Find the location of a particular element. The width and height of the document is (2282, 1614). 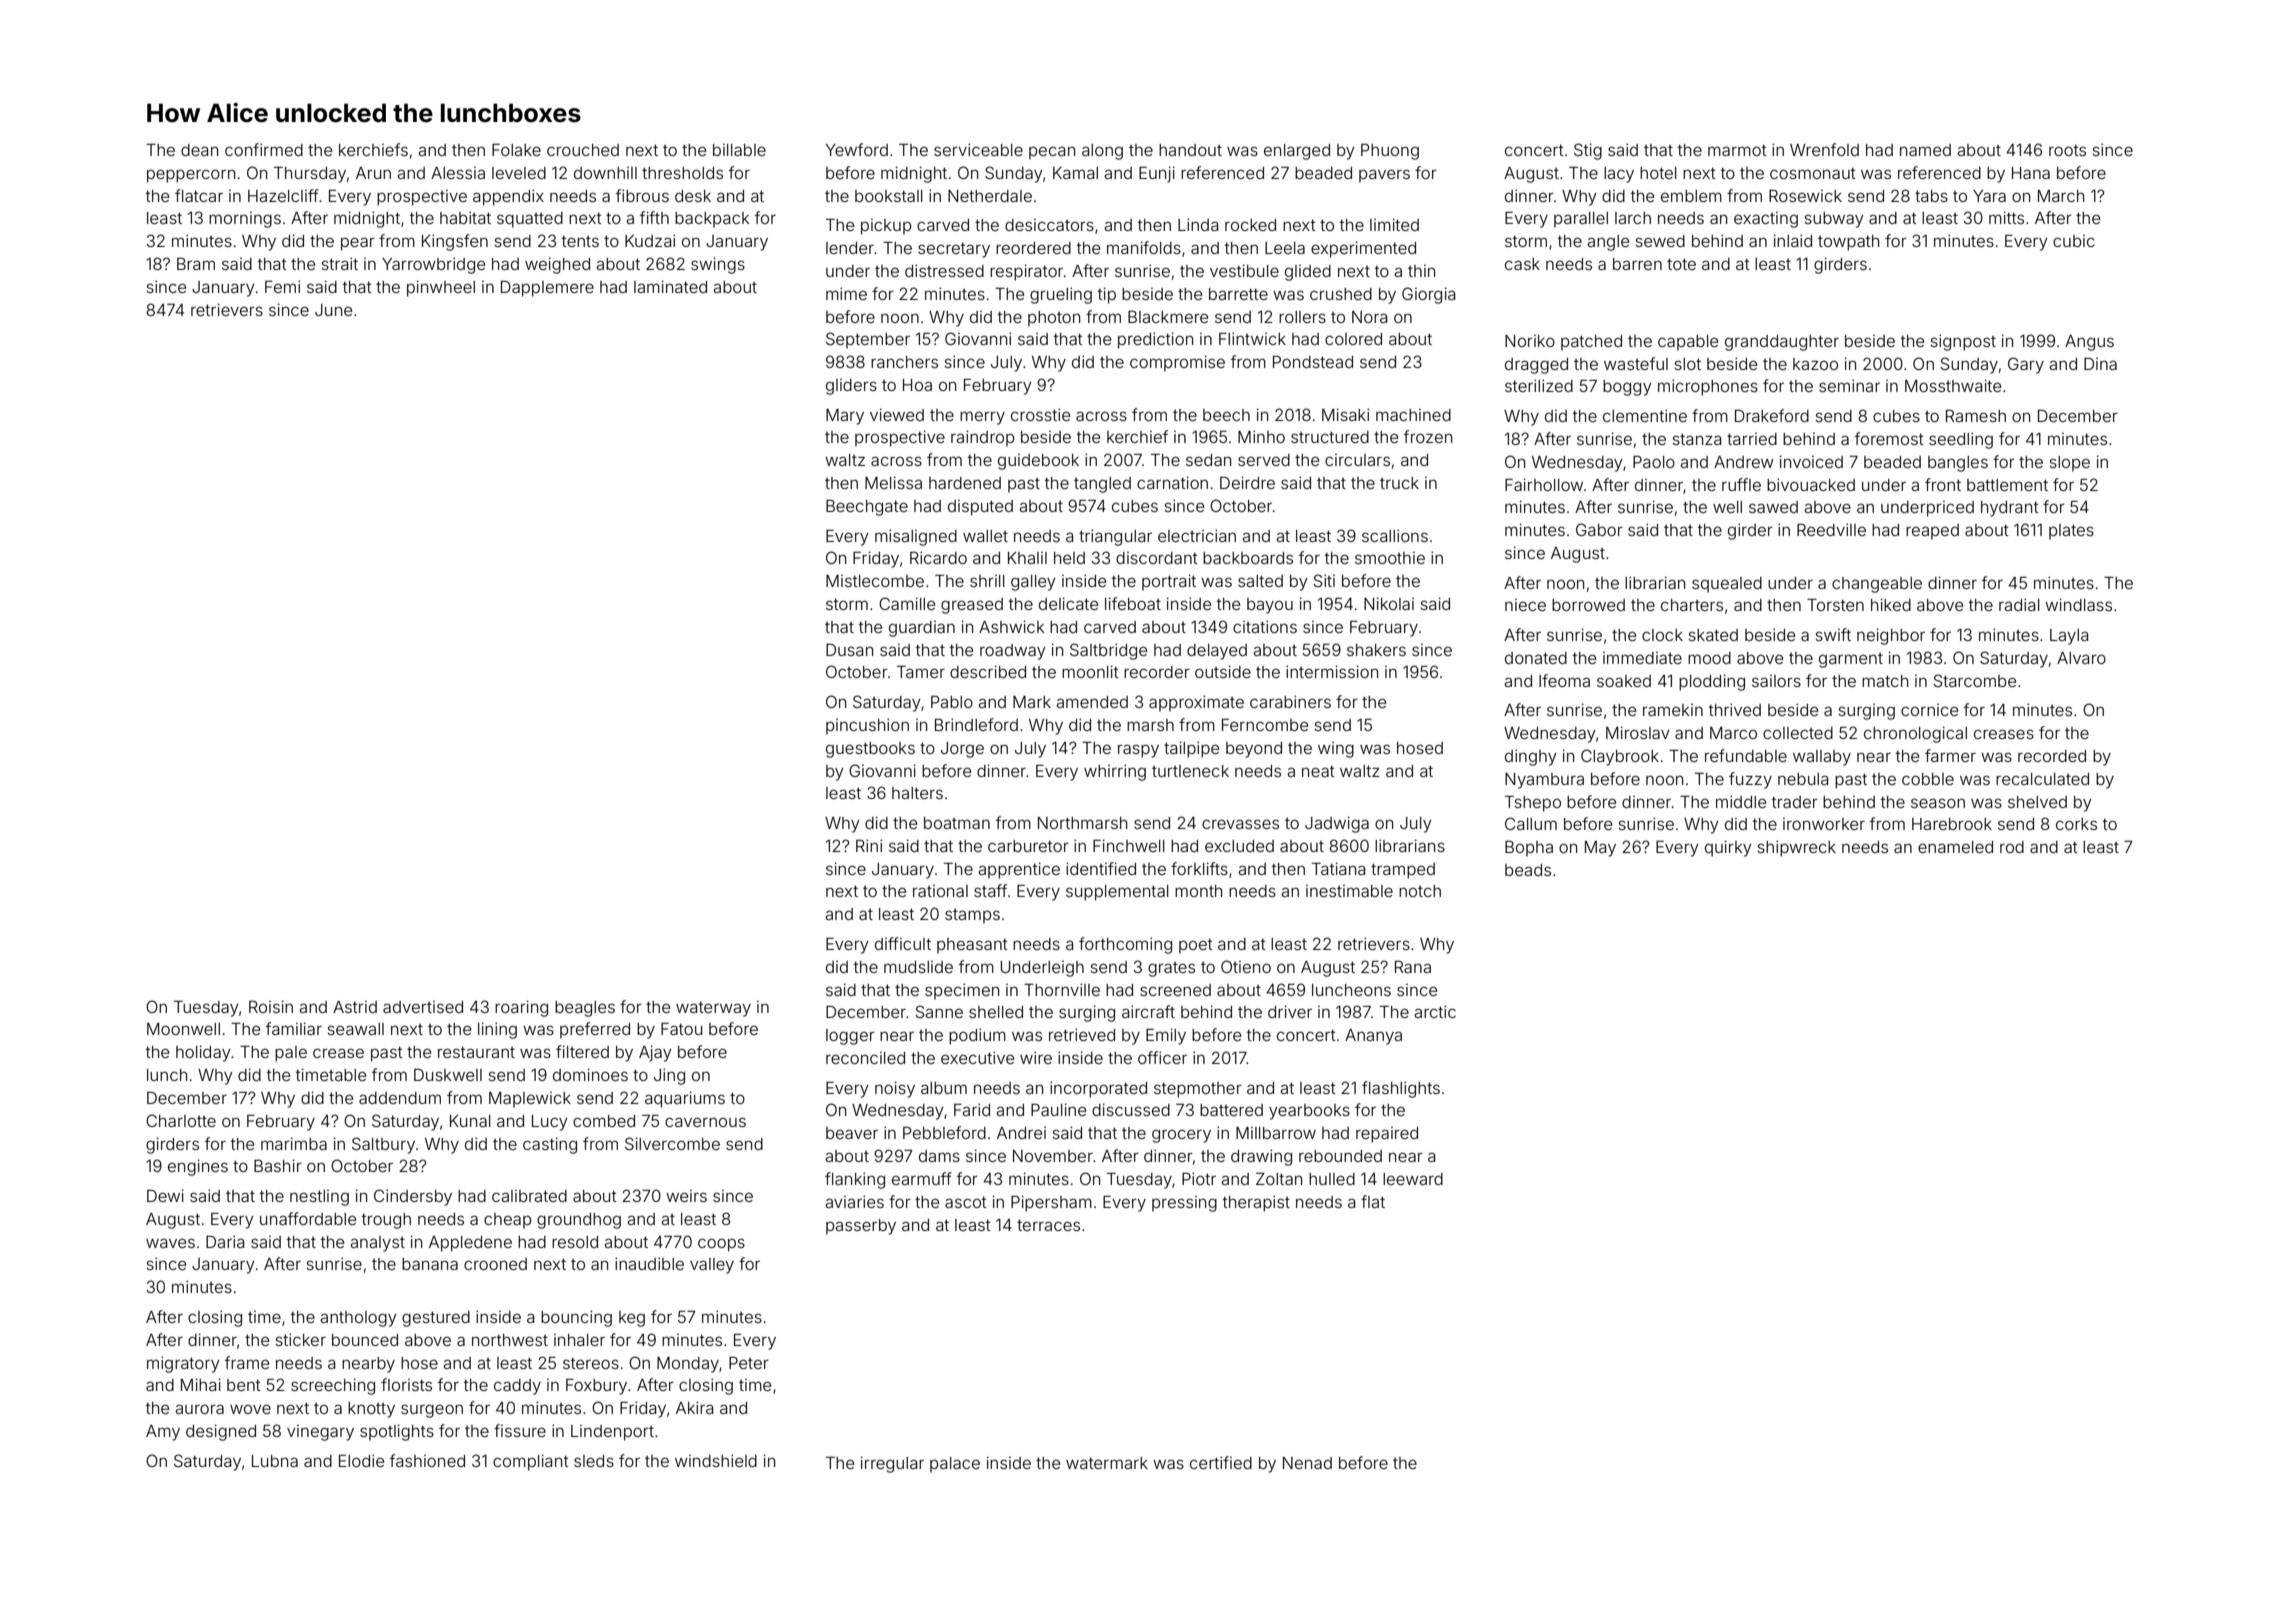

disputed is located at coordinates (980, 508).
